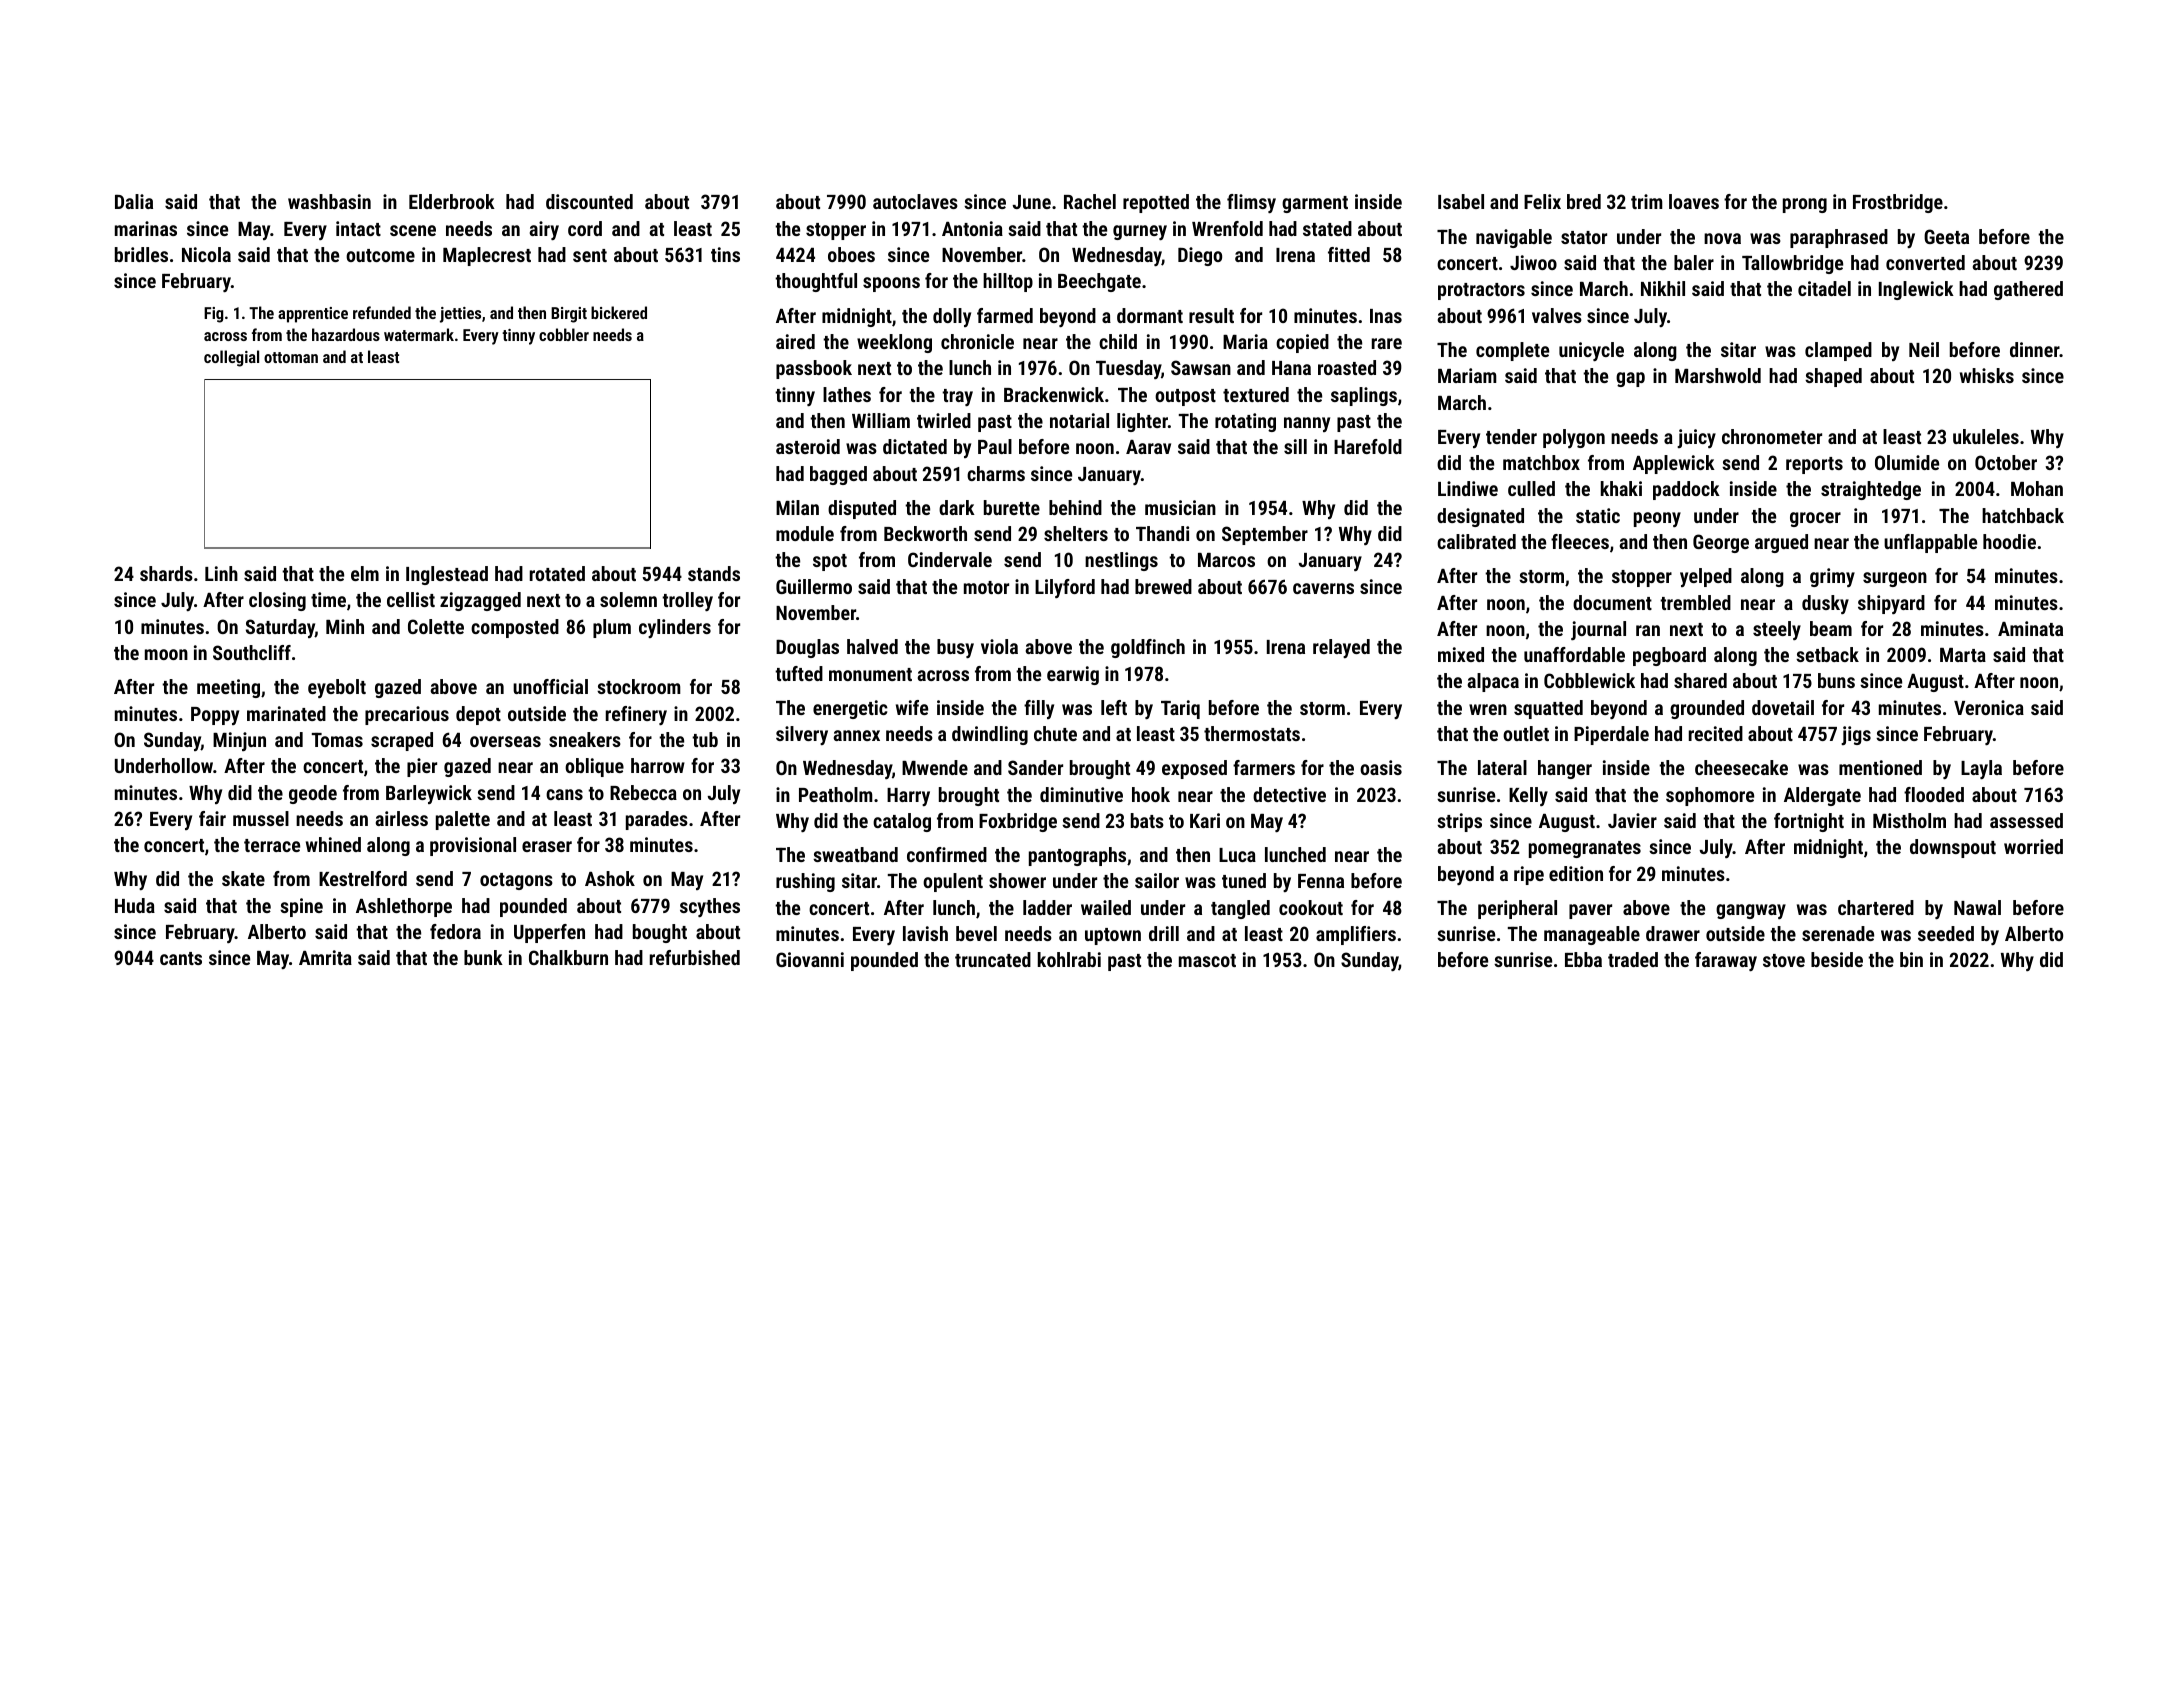 This screenshot has width=2178, height=1683. I want to click on juicy, so click(1696, 438).
